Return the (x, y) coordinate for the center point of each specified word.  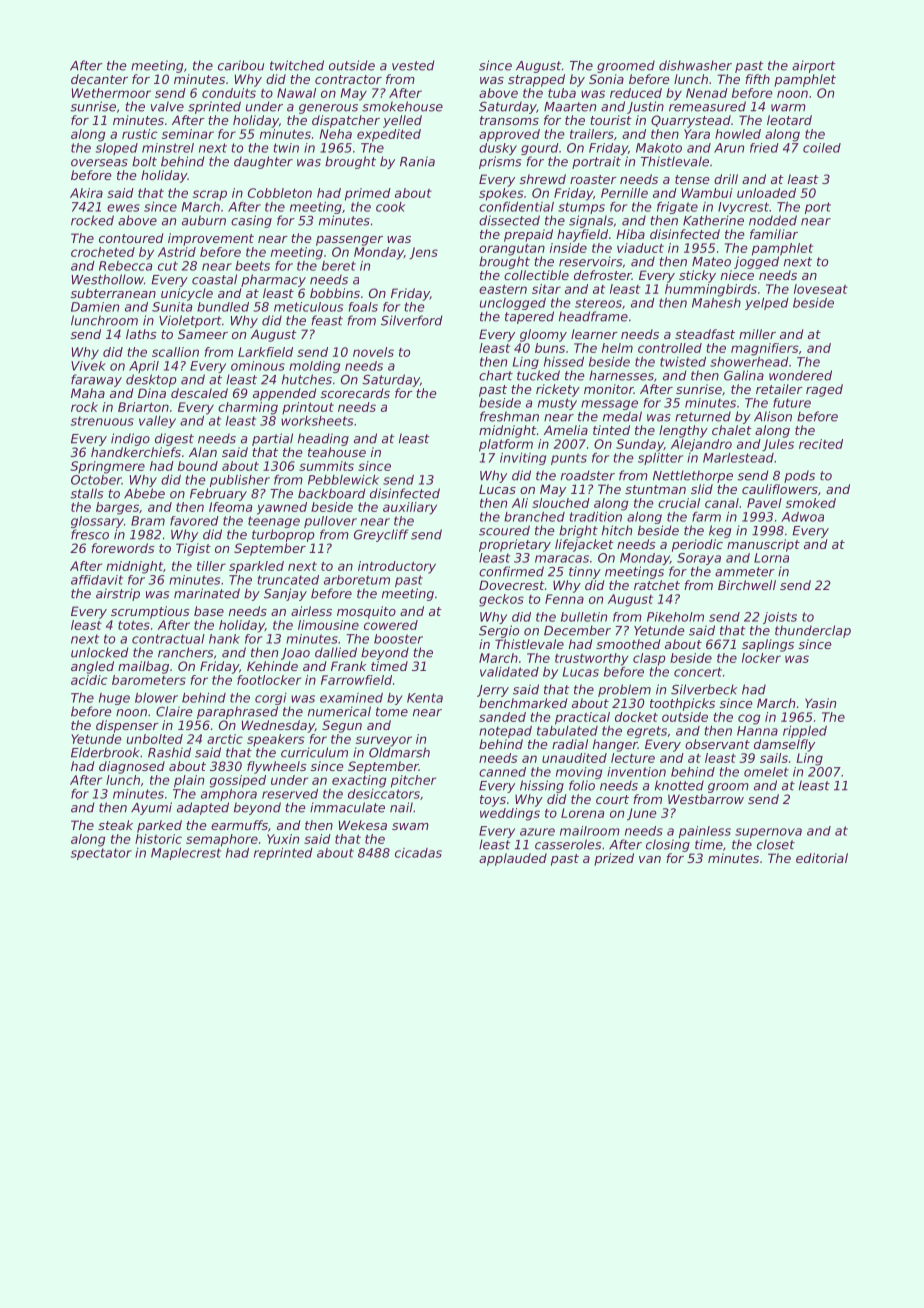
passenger (349, 241)
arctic (225, 739)
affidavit (97, 580)
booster (398, 639)
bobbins (335, 293)
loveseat (821, 289)
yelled (402, 121)
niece (737, 275)
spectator (101, 854)
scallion (175, 352)
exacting (359, 781)
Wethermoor (111, 93)
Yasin (820, 703)
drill (726, 179)
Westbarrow (706, 799)
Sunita (172, 307)
